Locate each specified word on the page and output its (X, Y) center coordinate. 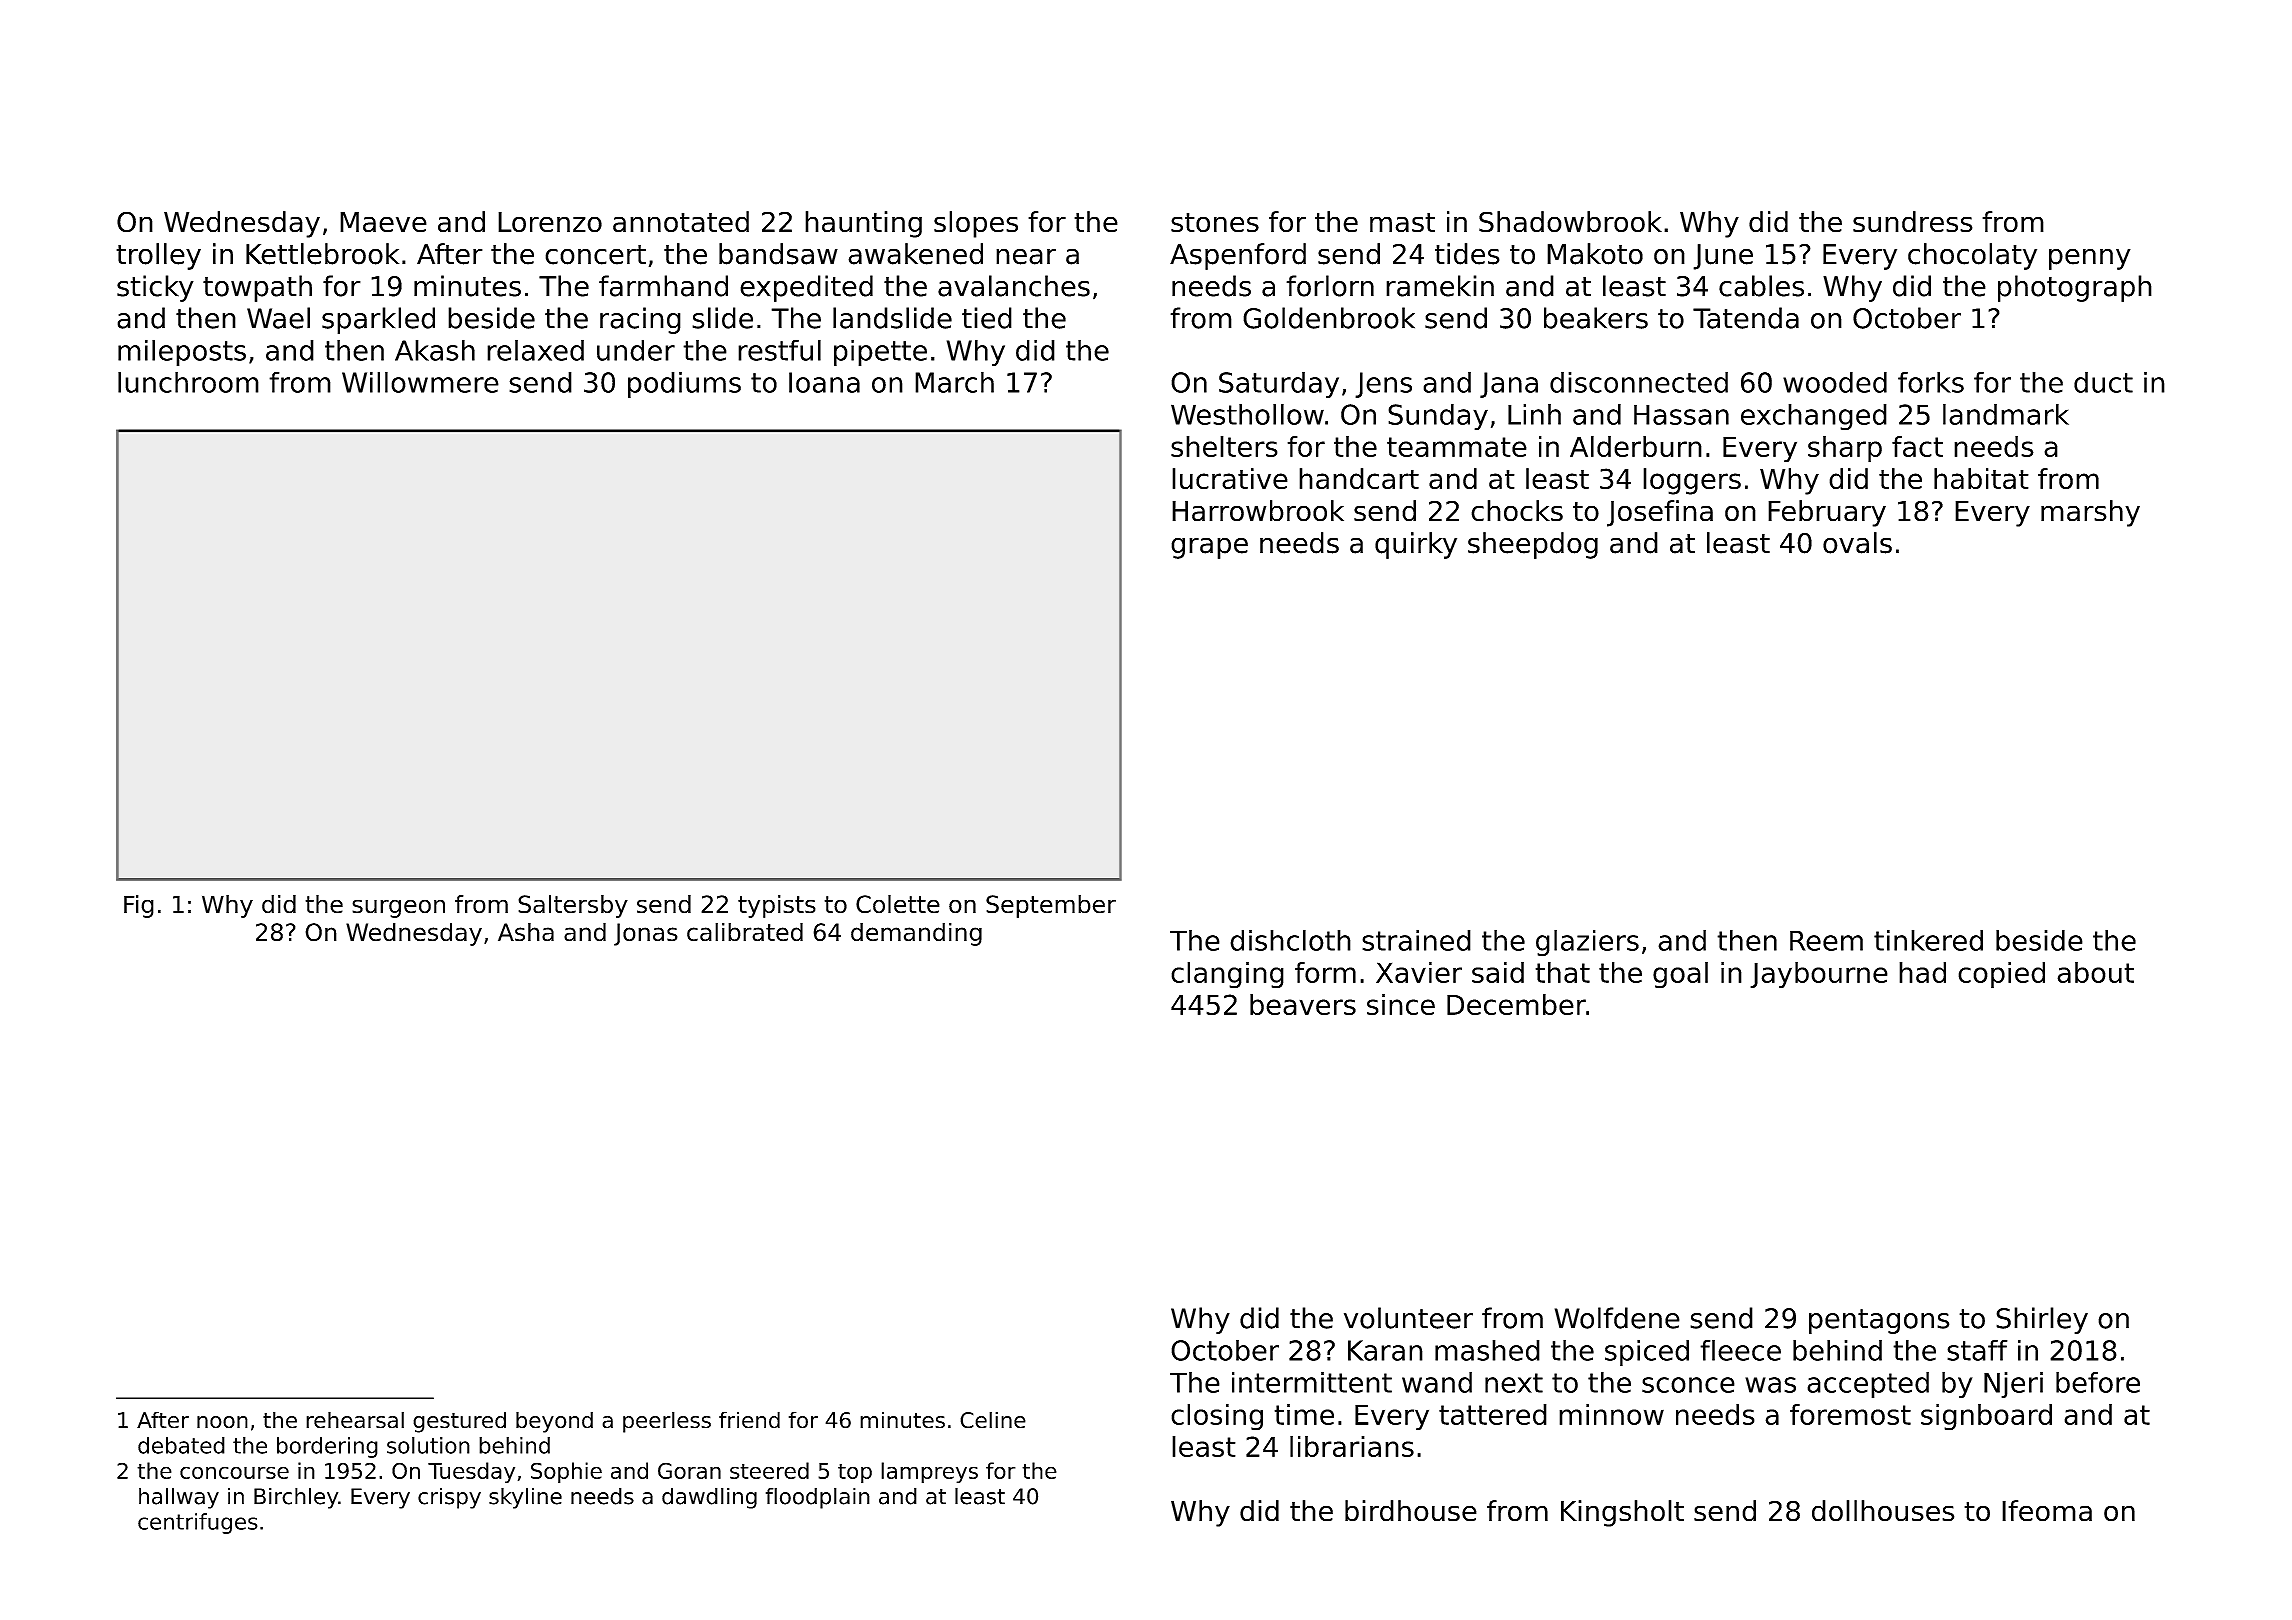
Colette (898, 904)
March (954, 382)
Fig (139, 906)
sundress (1913, 222)
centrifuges (198, 1523)
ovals (1857, 543)
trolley (158, 256)
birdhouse (1411, 1511)
